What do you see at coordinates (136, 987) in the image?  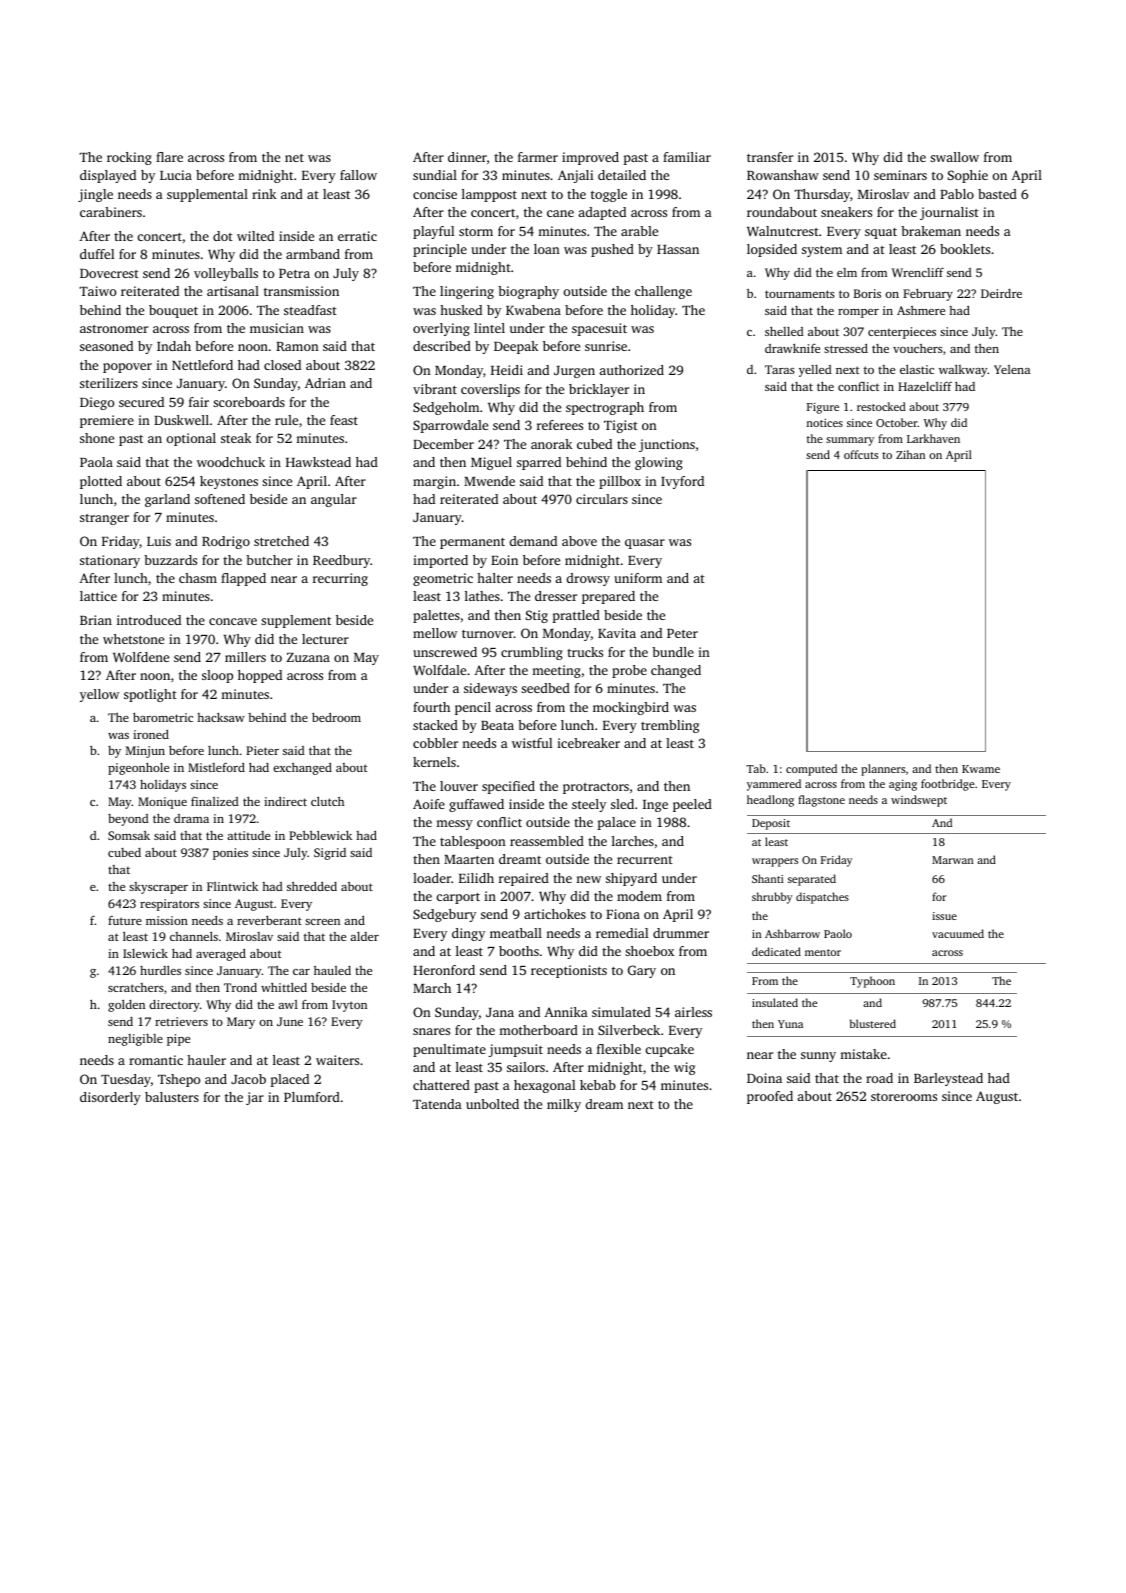 I see `scratchers` at bounding box center [136, 987].
